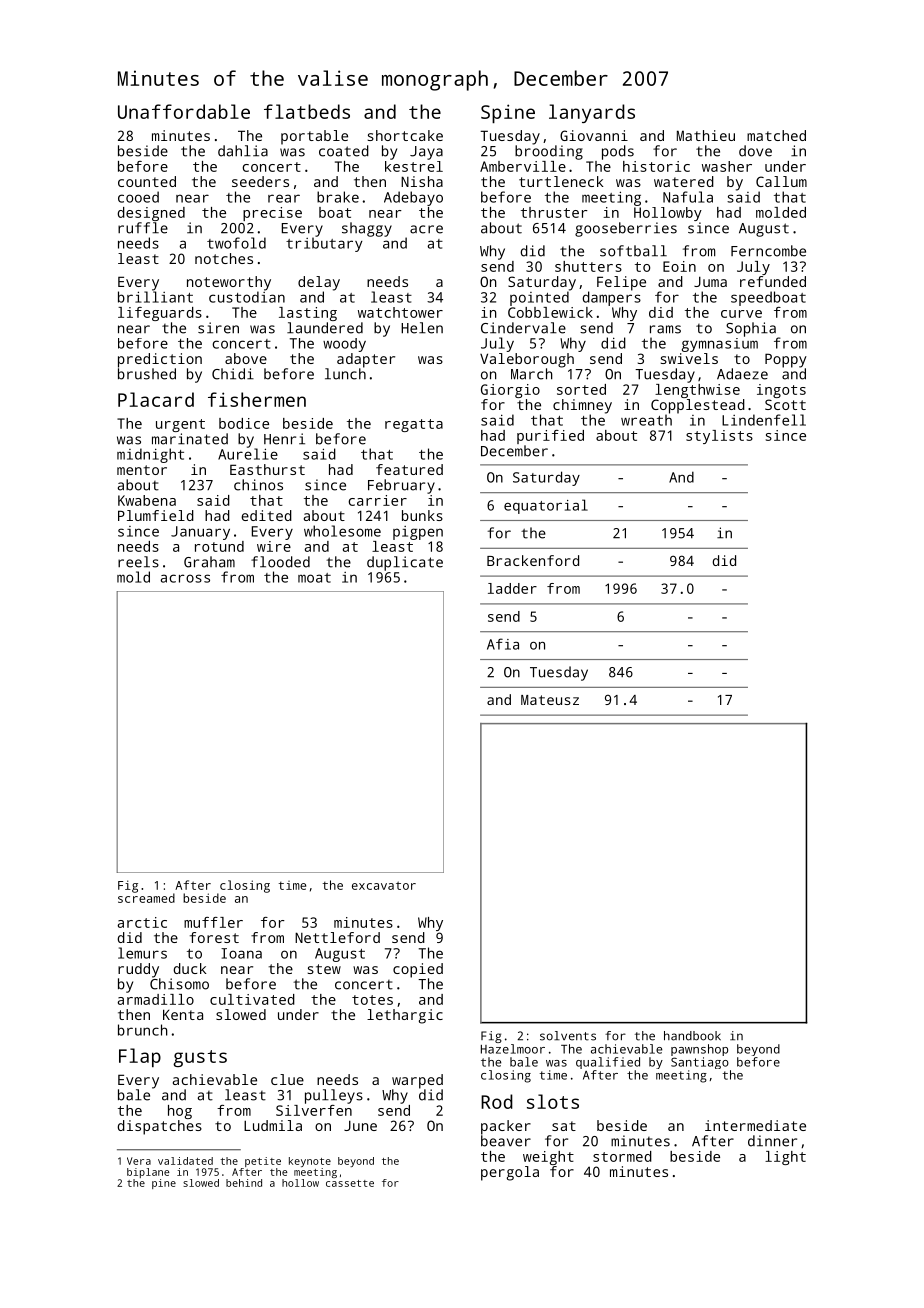  I want to click on muffler, so click(213, 922).
